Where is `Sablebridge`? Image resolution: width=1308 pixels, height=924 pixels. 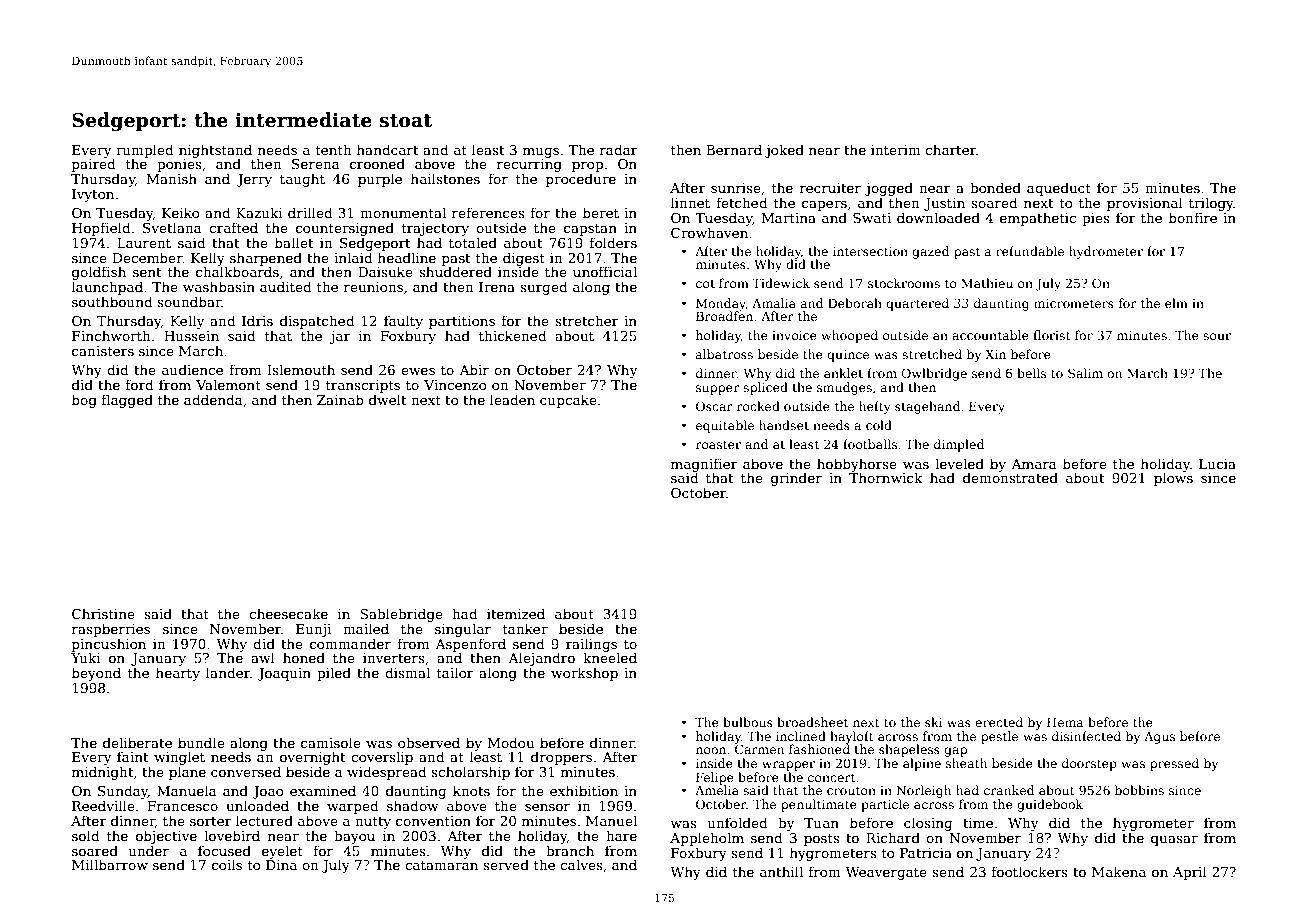
Sablebridge is located at coordinates (401, 615).
